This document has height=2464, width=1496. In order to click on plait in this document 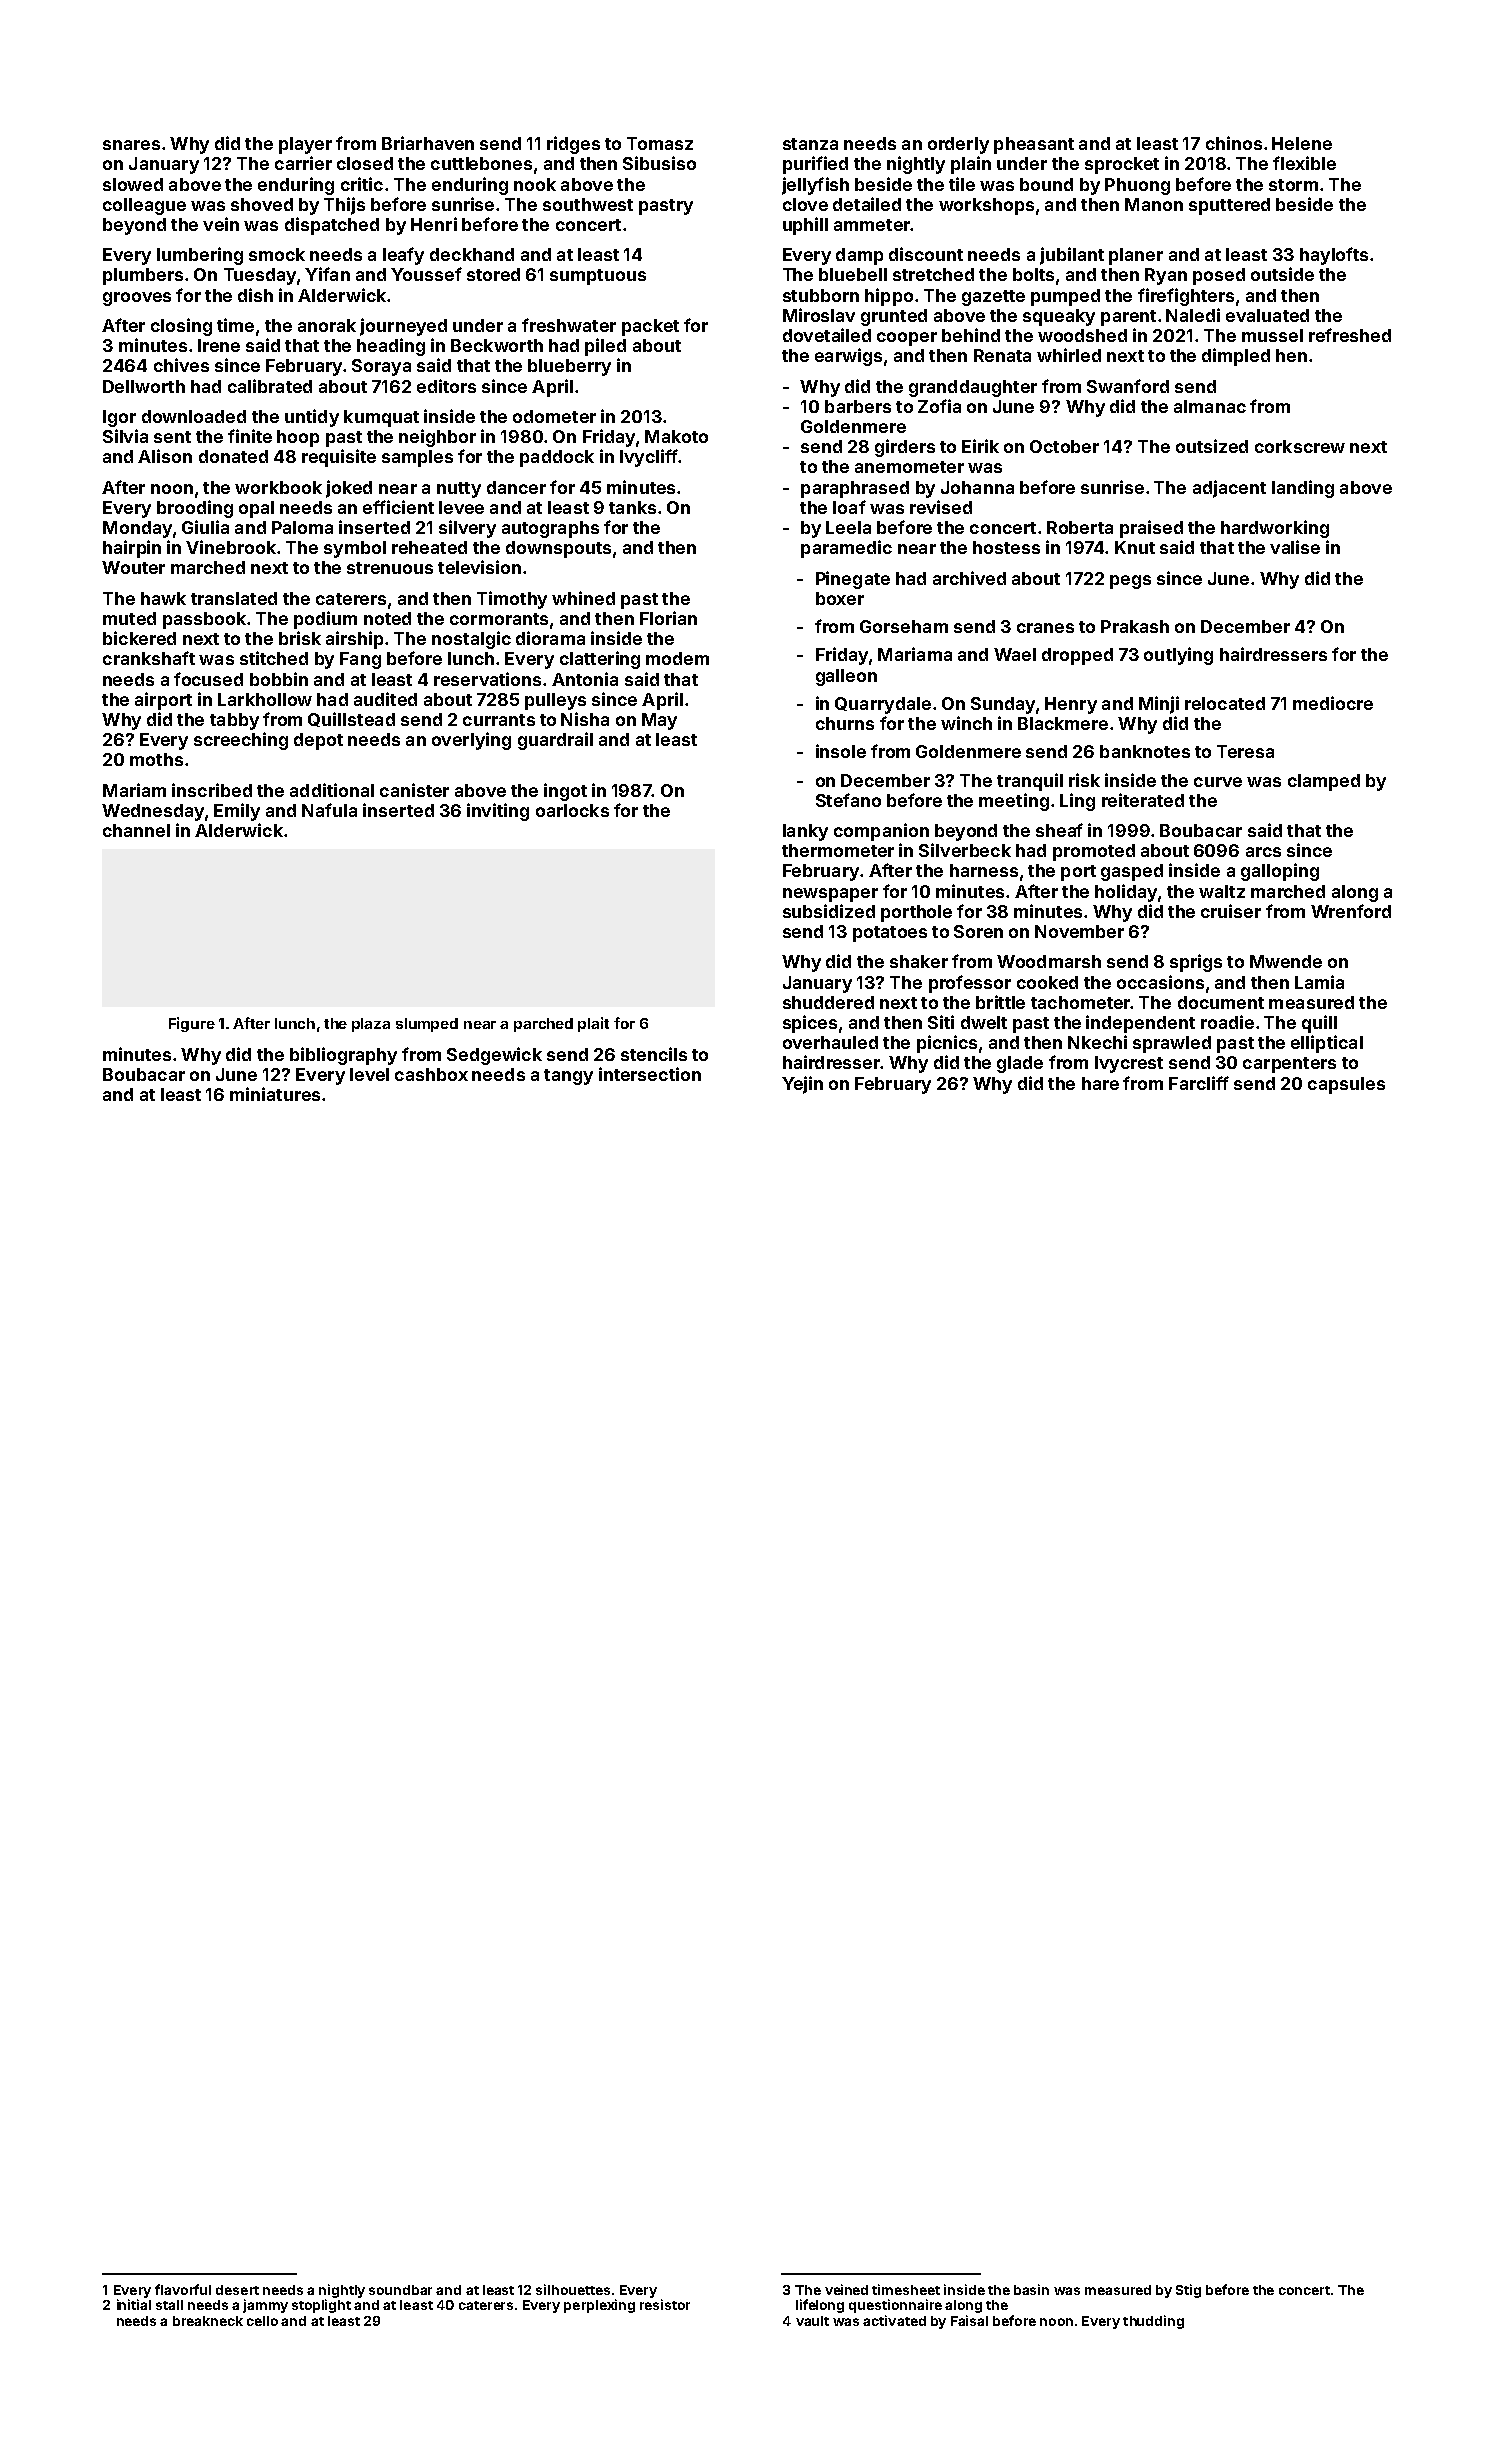, I will do `click(593, 1024)`.
